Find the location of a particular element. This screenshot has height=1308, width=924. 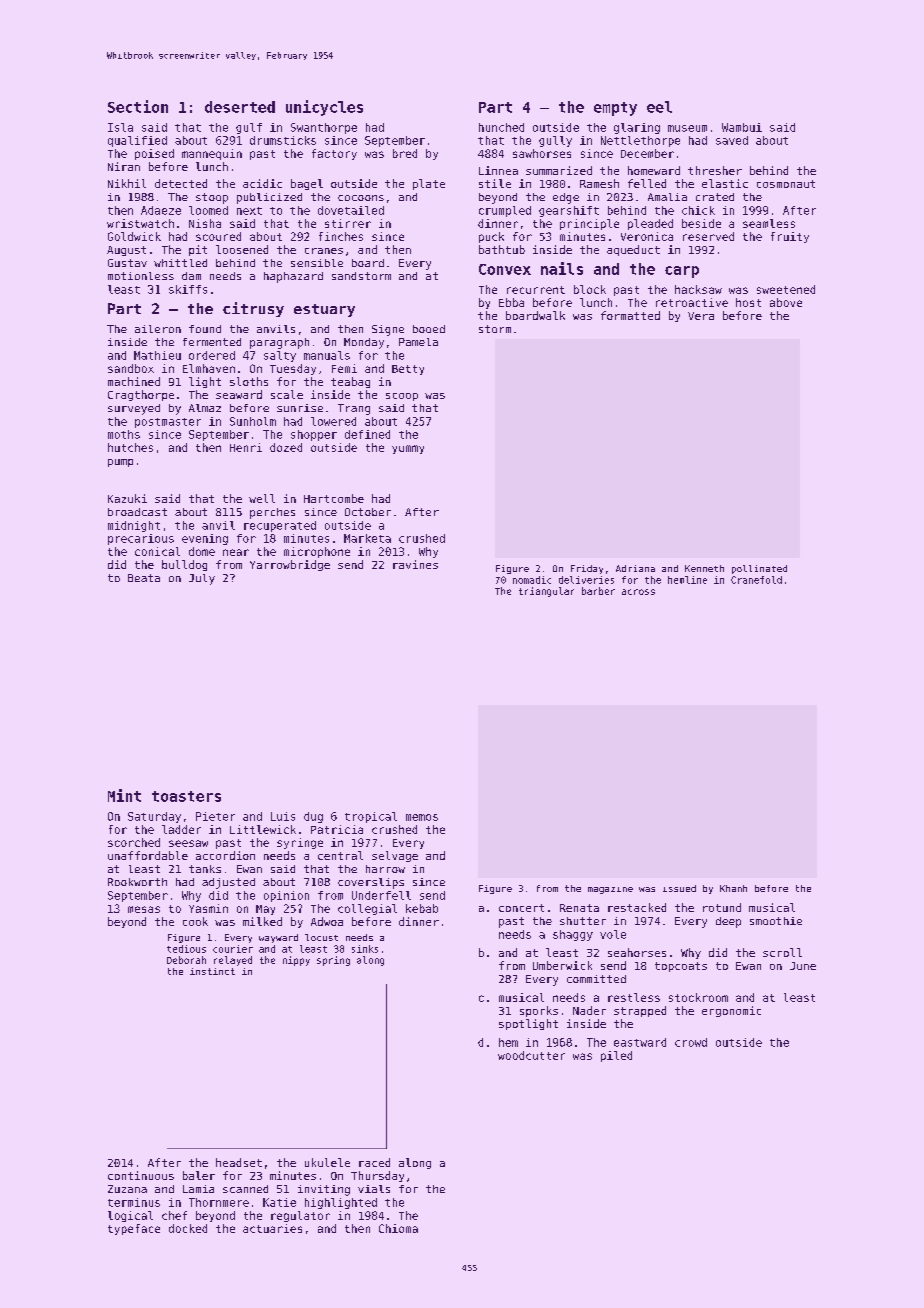

edge is located at coordinates (566, 198).
